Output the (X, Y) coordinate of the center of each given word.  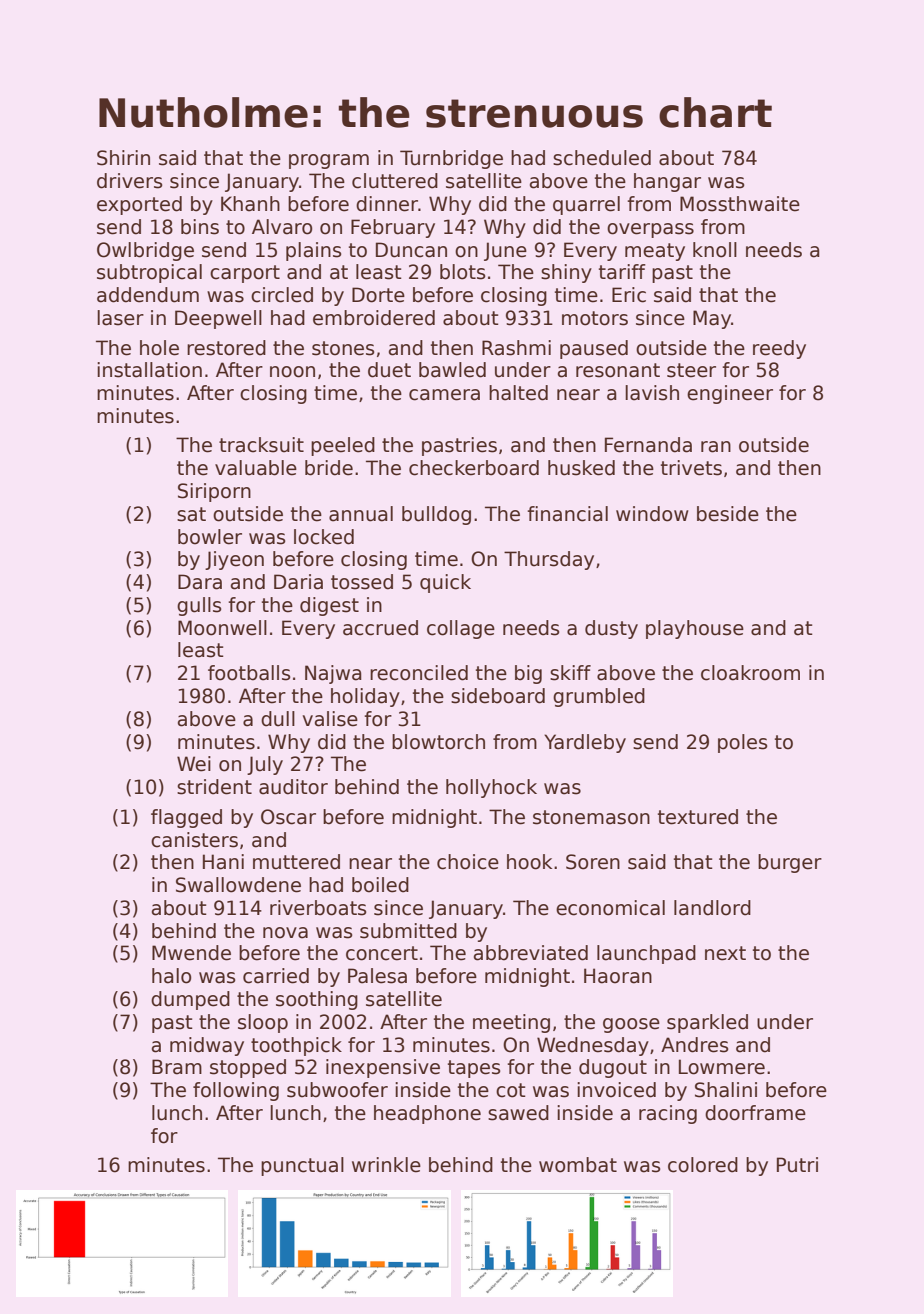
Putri (797, 1165)
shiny (566, 273)
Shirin (123, 158)
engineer (730, 394)
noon (292, 372)
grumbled (599, 697)
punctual (302, 1166)
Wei (194, 764)
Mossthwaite (740, 204)
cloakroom (750, 673)
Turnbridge (451, 159)
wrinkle (386, 1165)
